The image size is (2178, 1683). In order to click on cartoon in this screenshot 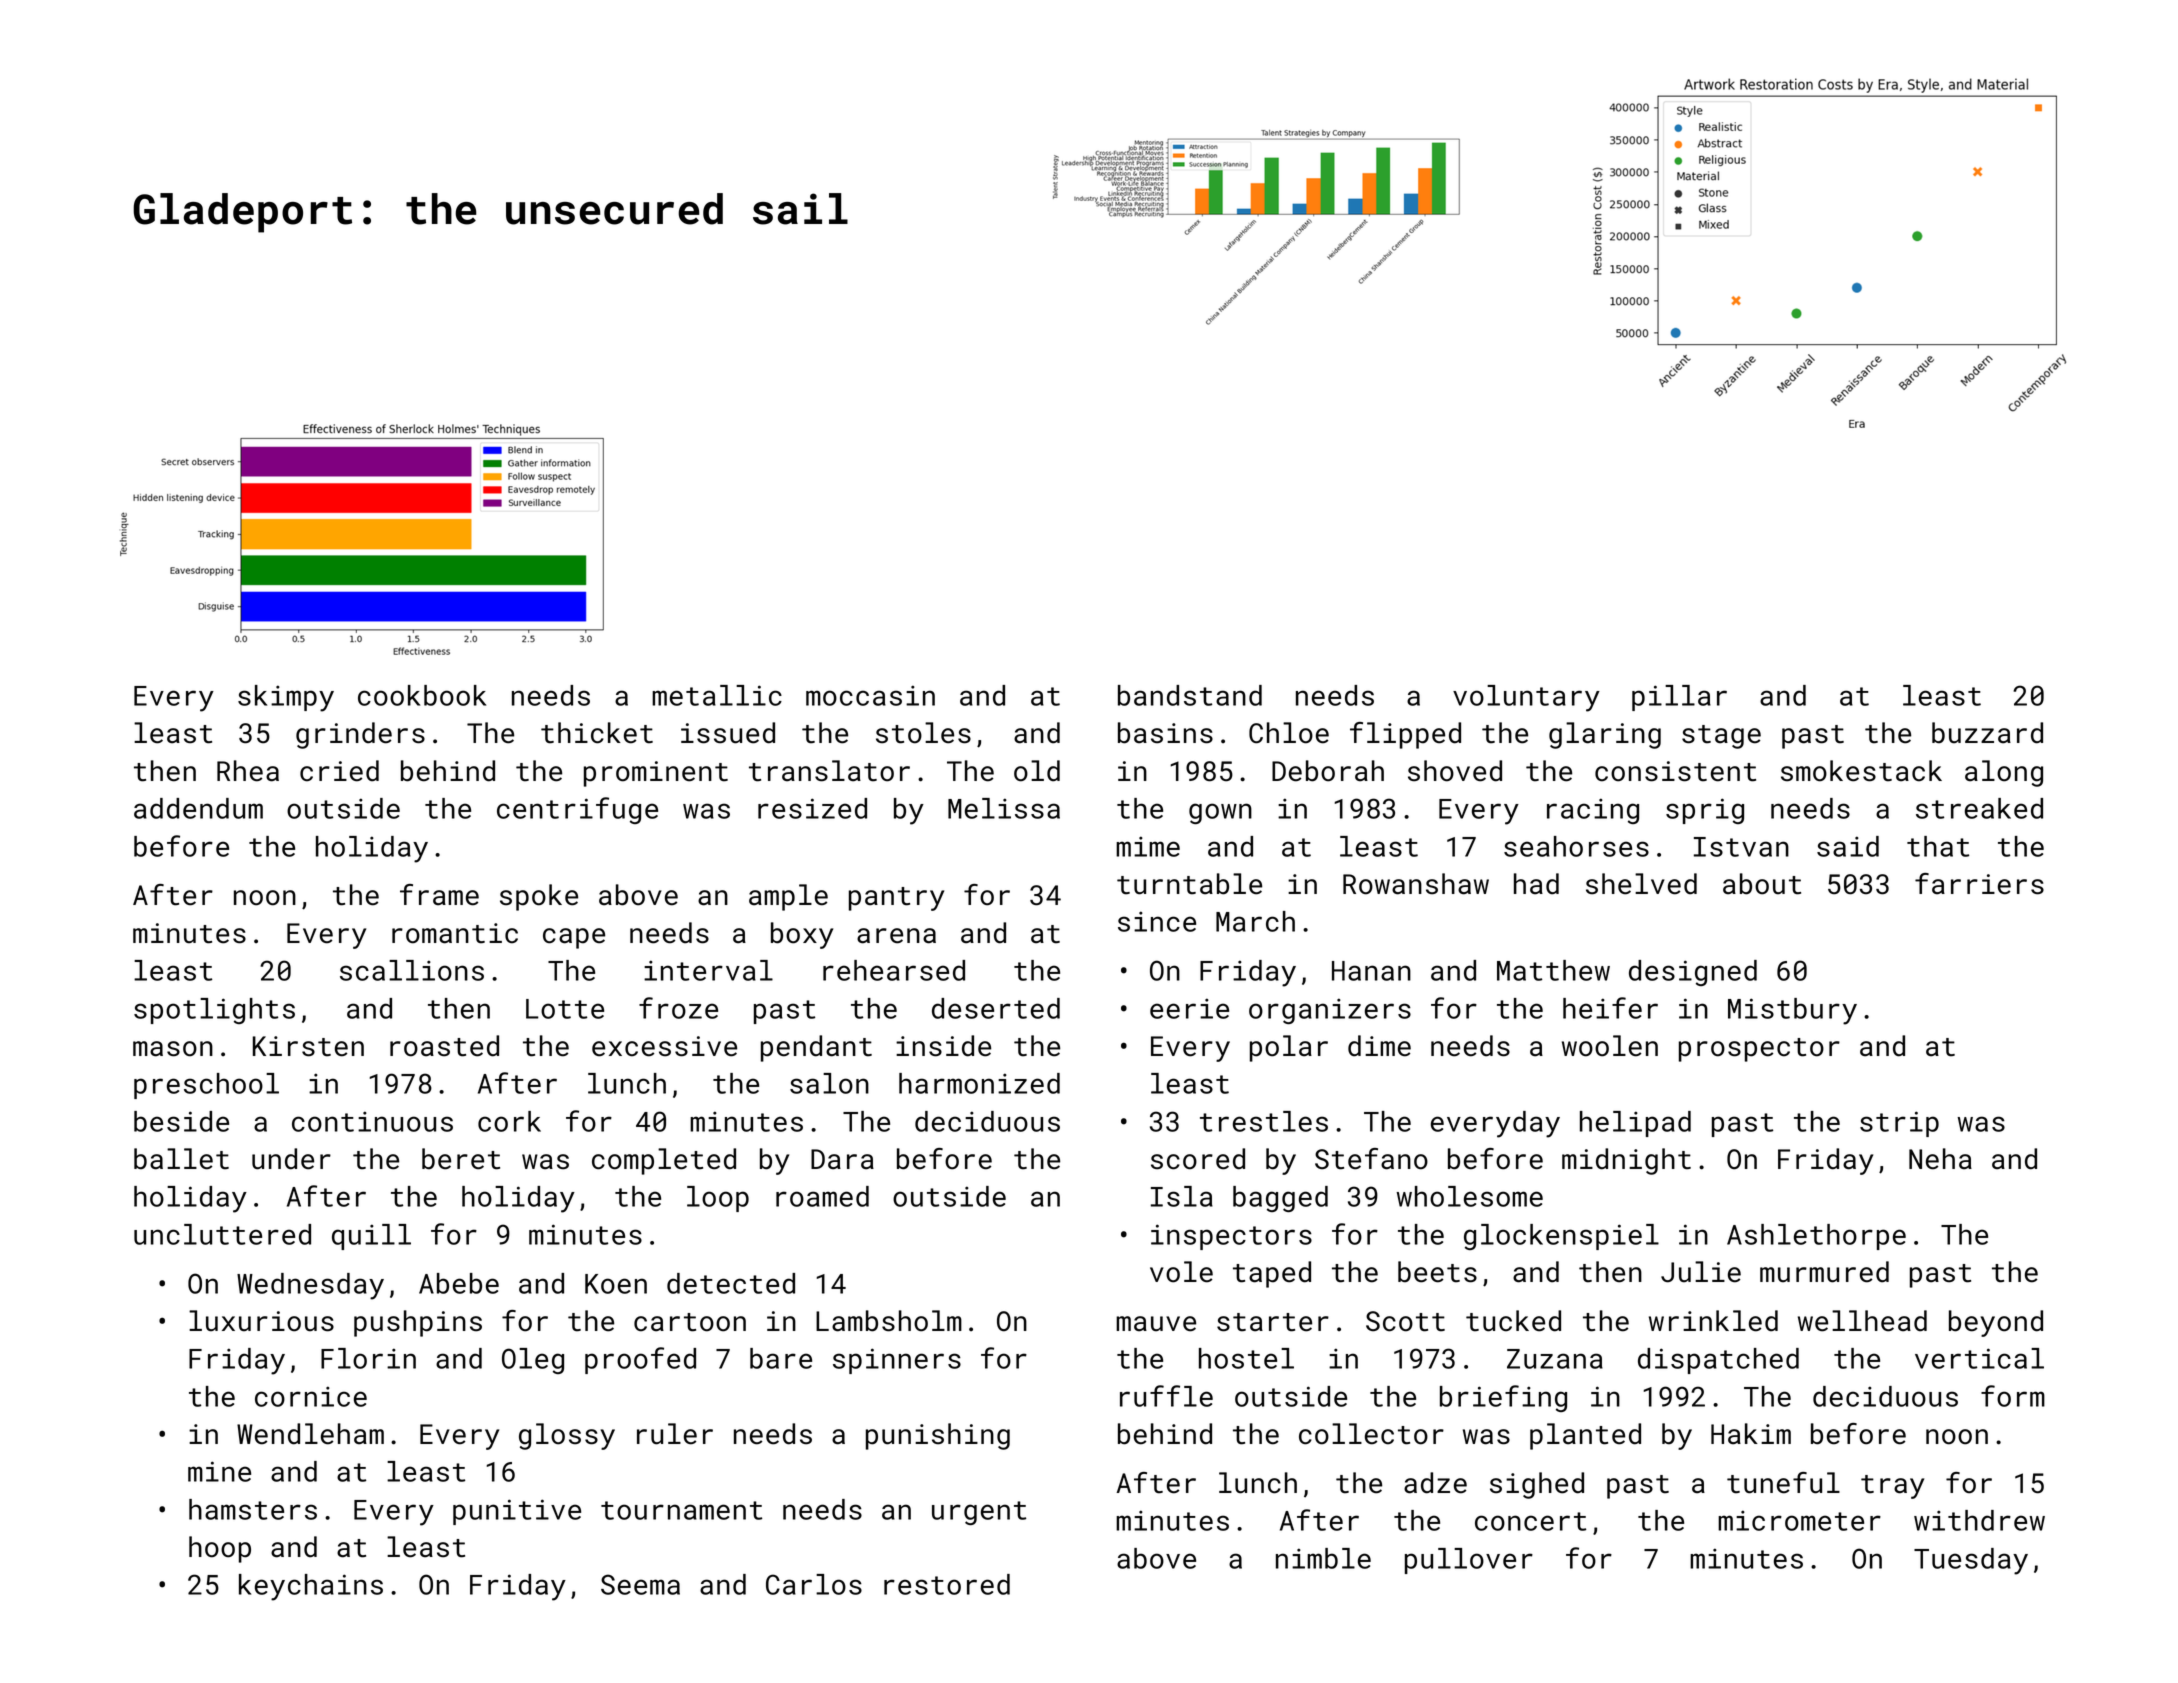, I will do `click(690, 1322)`.
